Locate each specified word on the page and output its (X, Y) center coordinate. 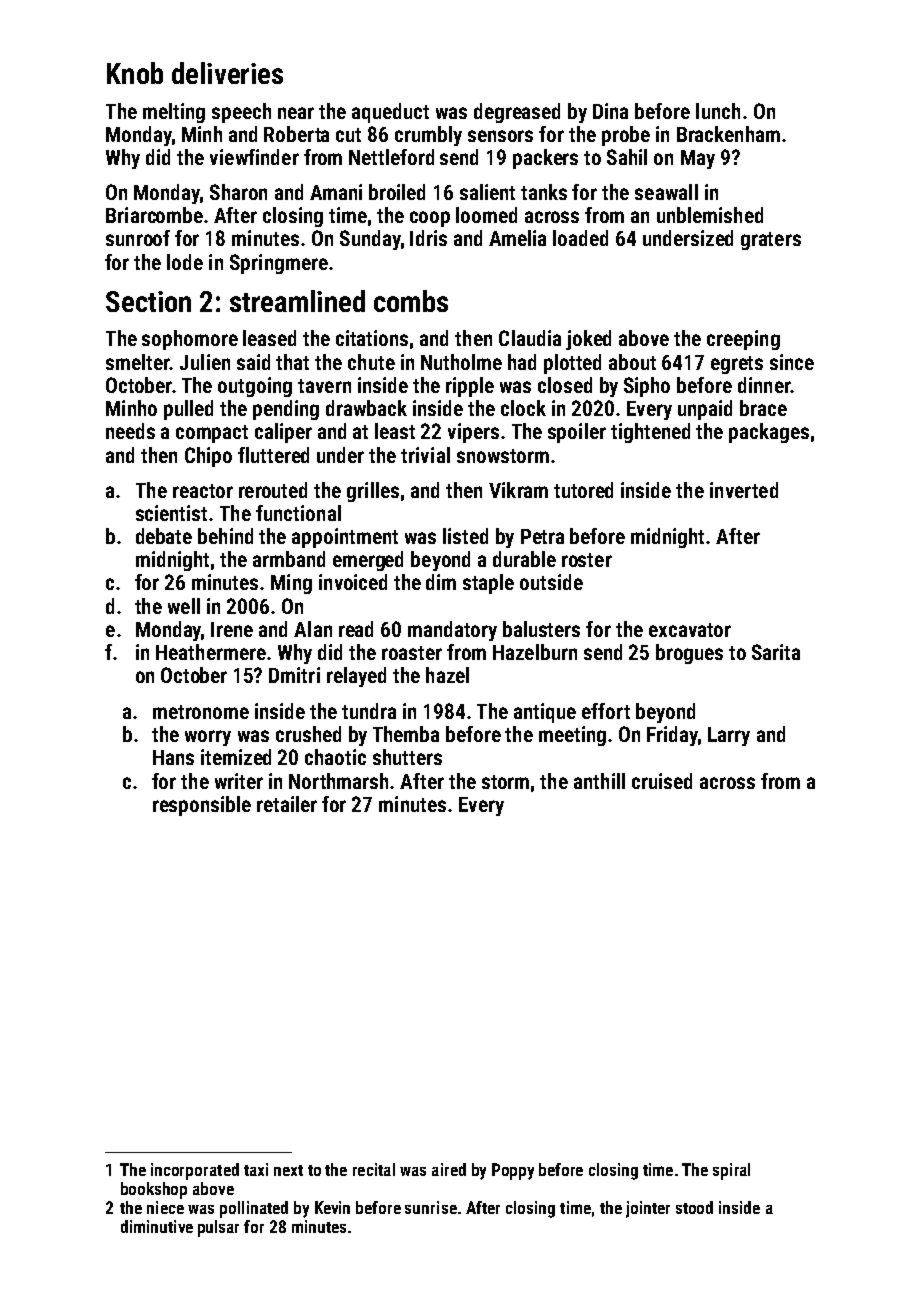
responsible (202, 806)
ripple (470, 387)
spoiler (577, 433)
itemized (236, 757)
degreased (517, 113)
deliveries (227, 73)
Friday (672, 736)
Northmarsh (338, 781)
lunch (718, 111)
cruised (662, 781)
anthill (599, 781)
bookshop (154, 1190)
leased (269, 338)
